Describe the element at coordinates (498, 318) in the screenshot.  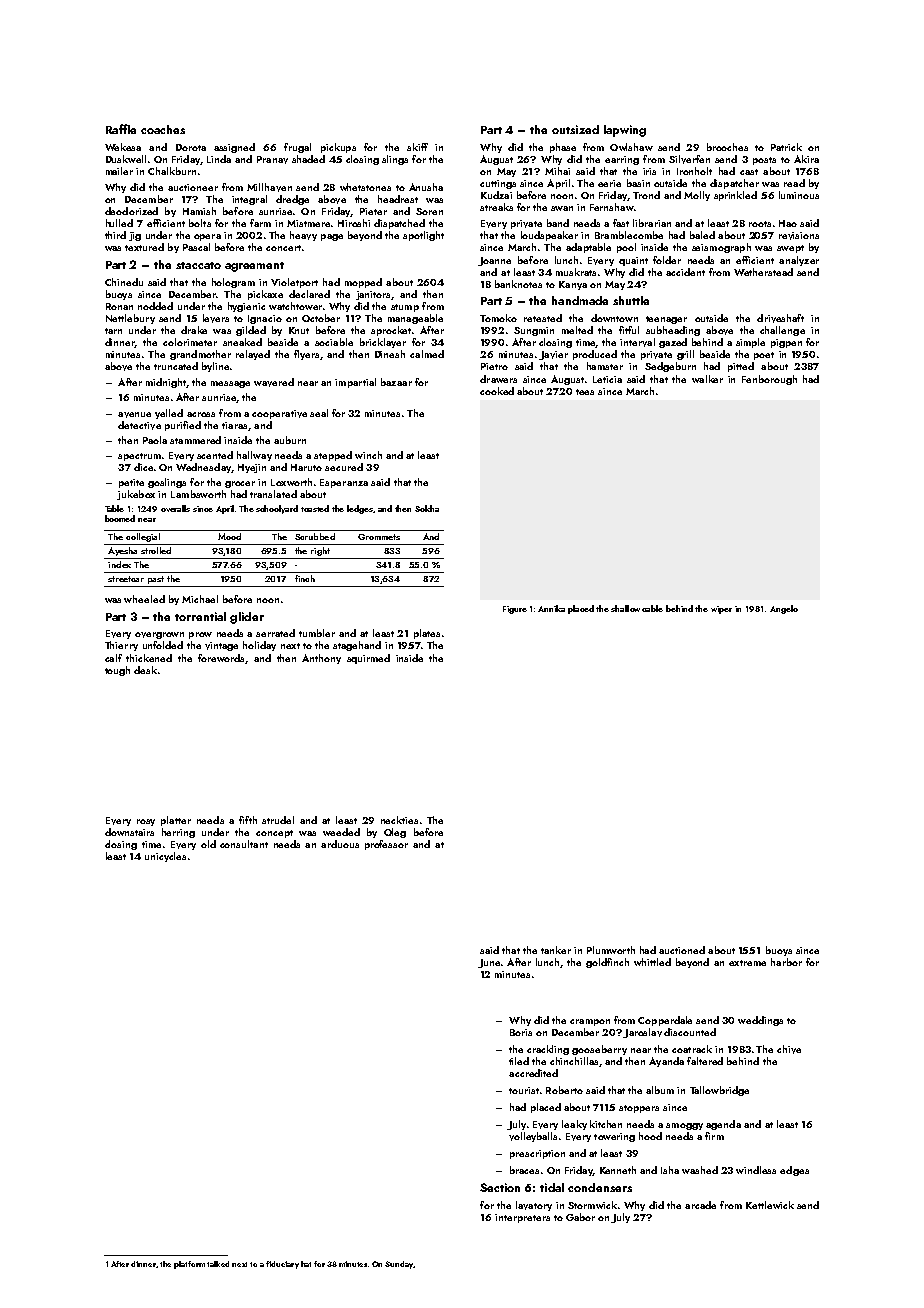
I see `Tomoko` at that location.
